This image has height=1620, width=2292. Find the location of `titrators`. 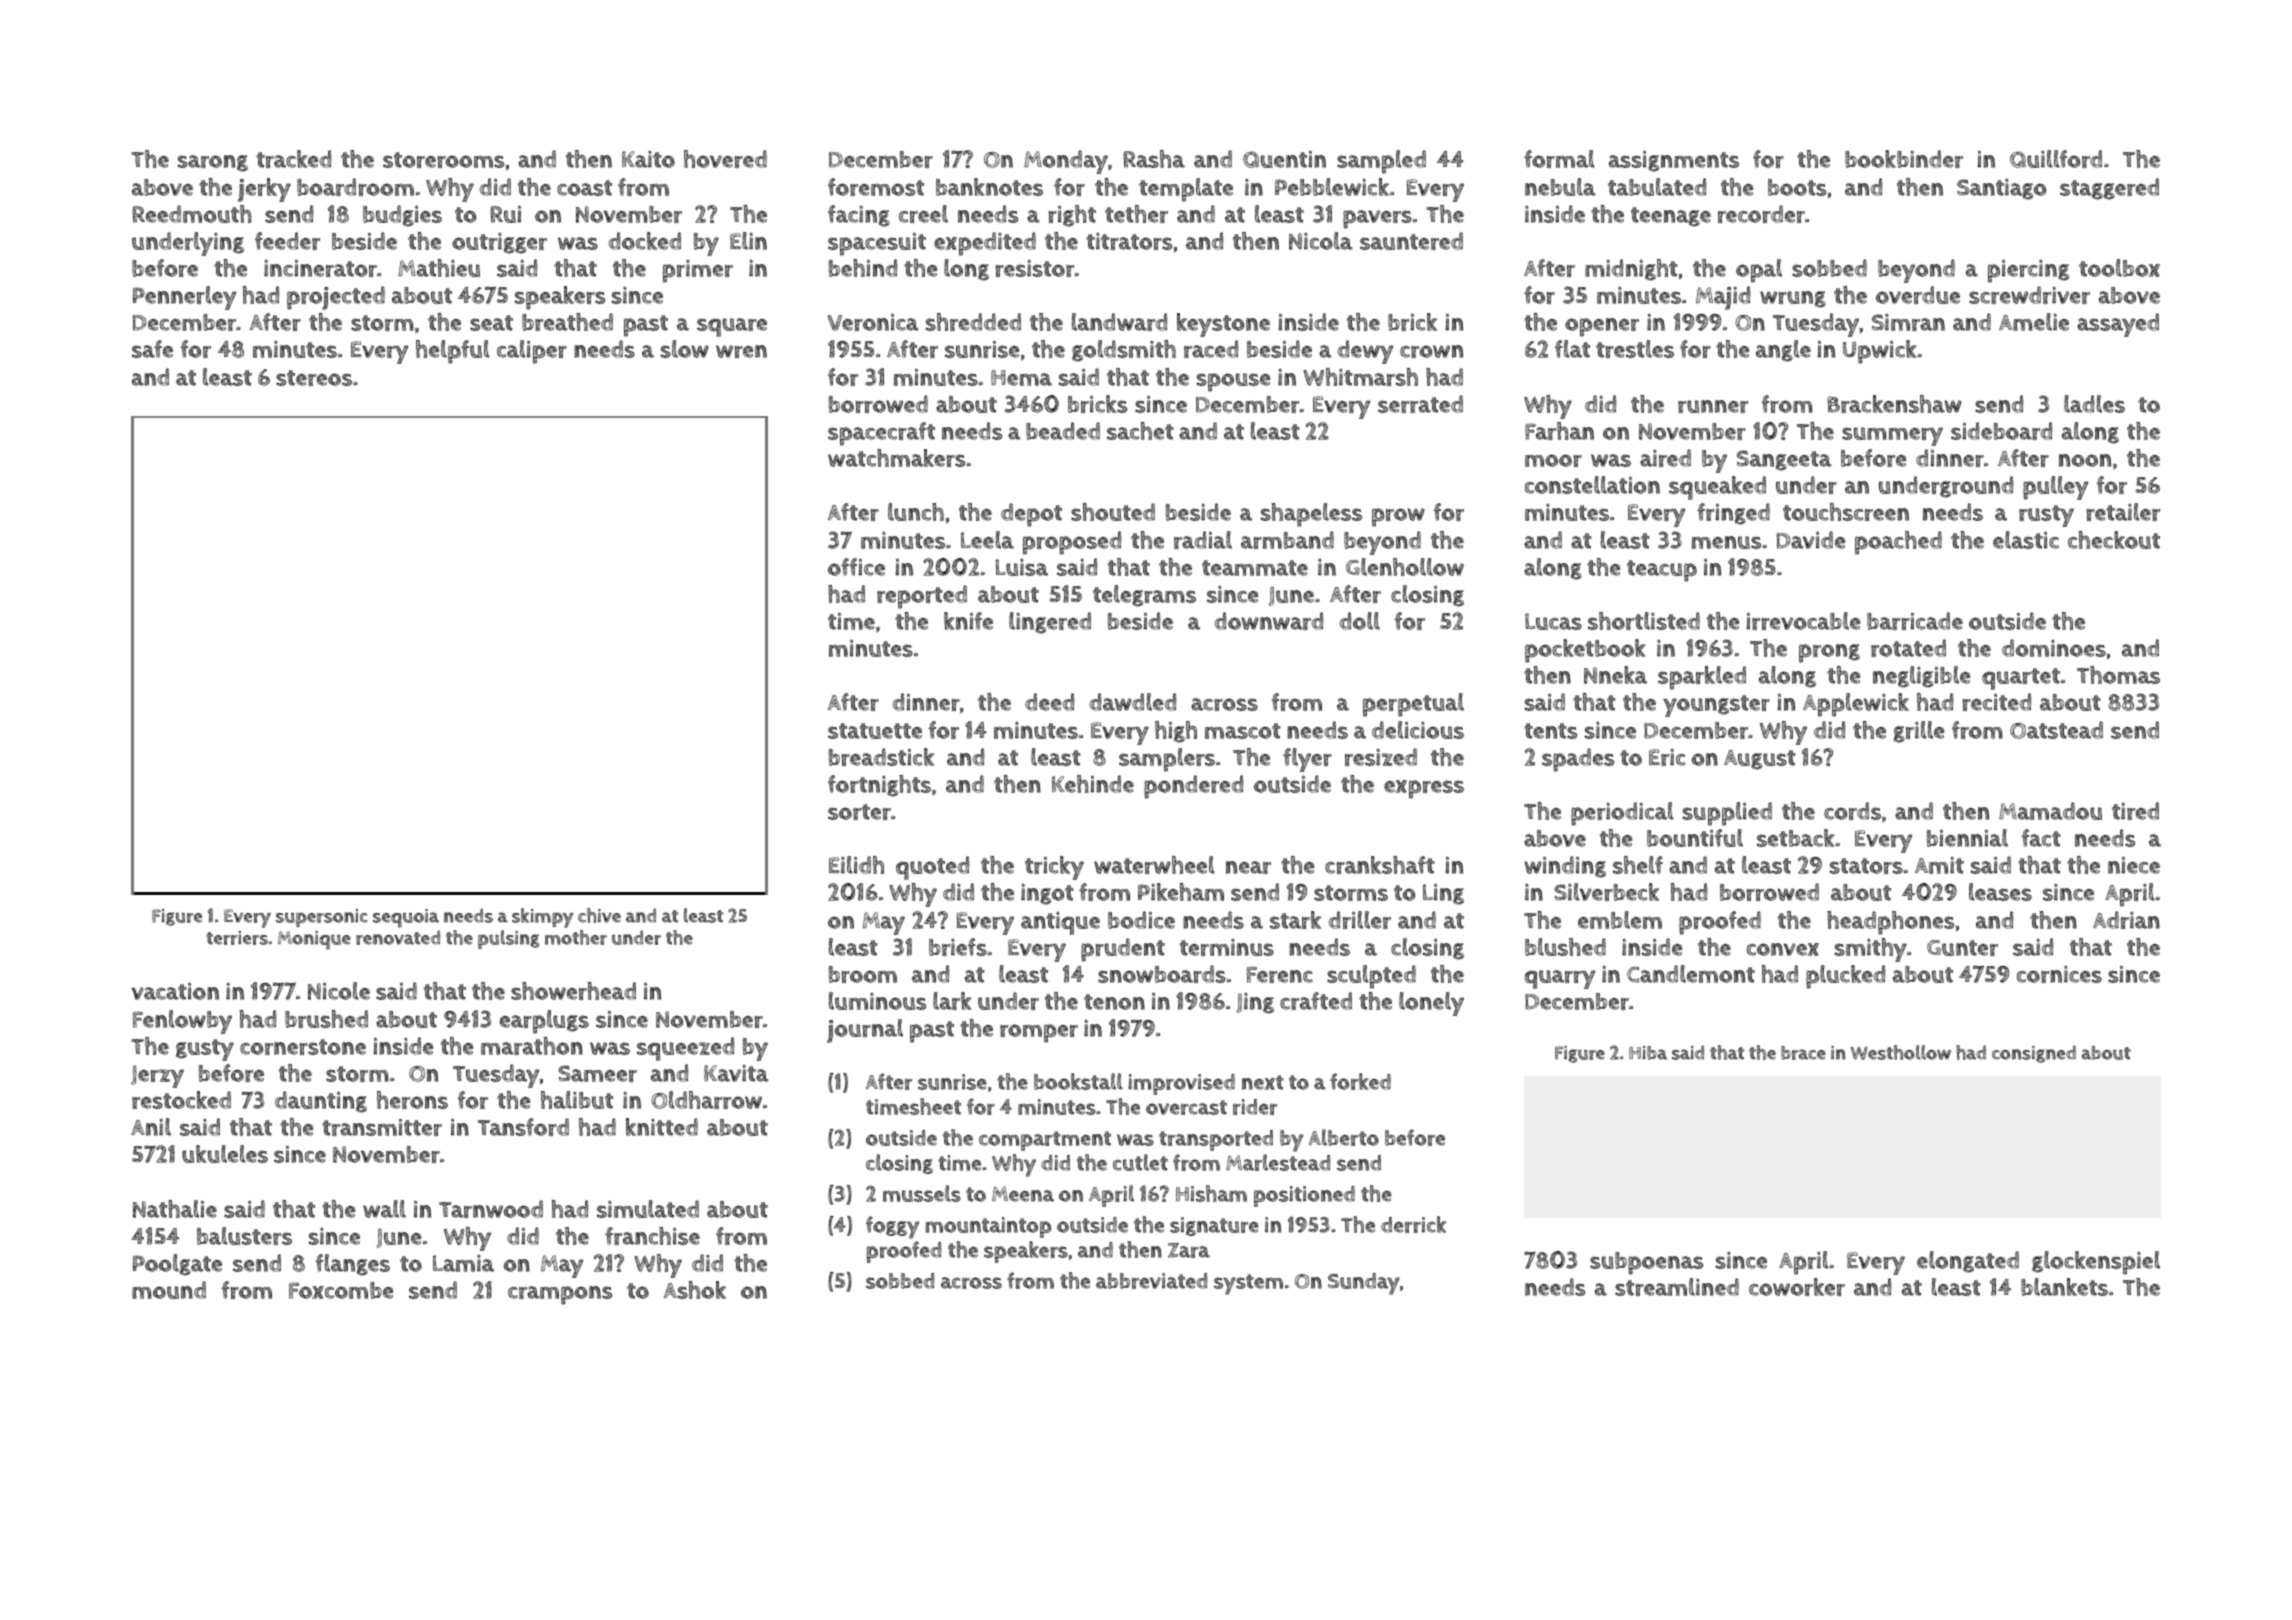

titrators is located at coordinates (1129, 241).
